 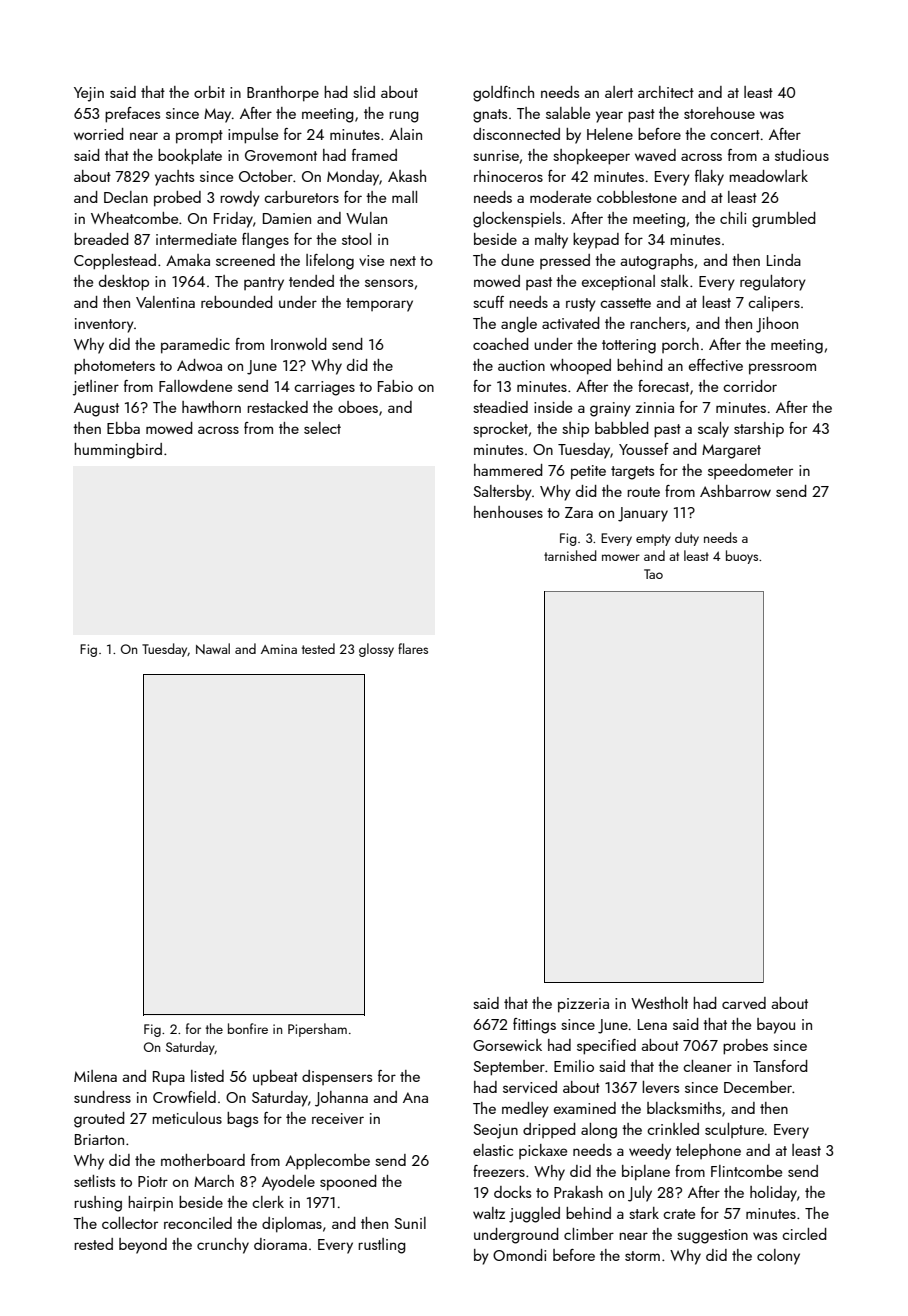 I want to click on Nawal, so click(x=213, y=648).
